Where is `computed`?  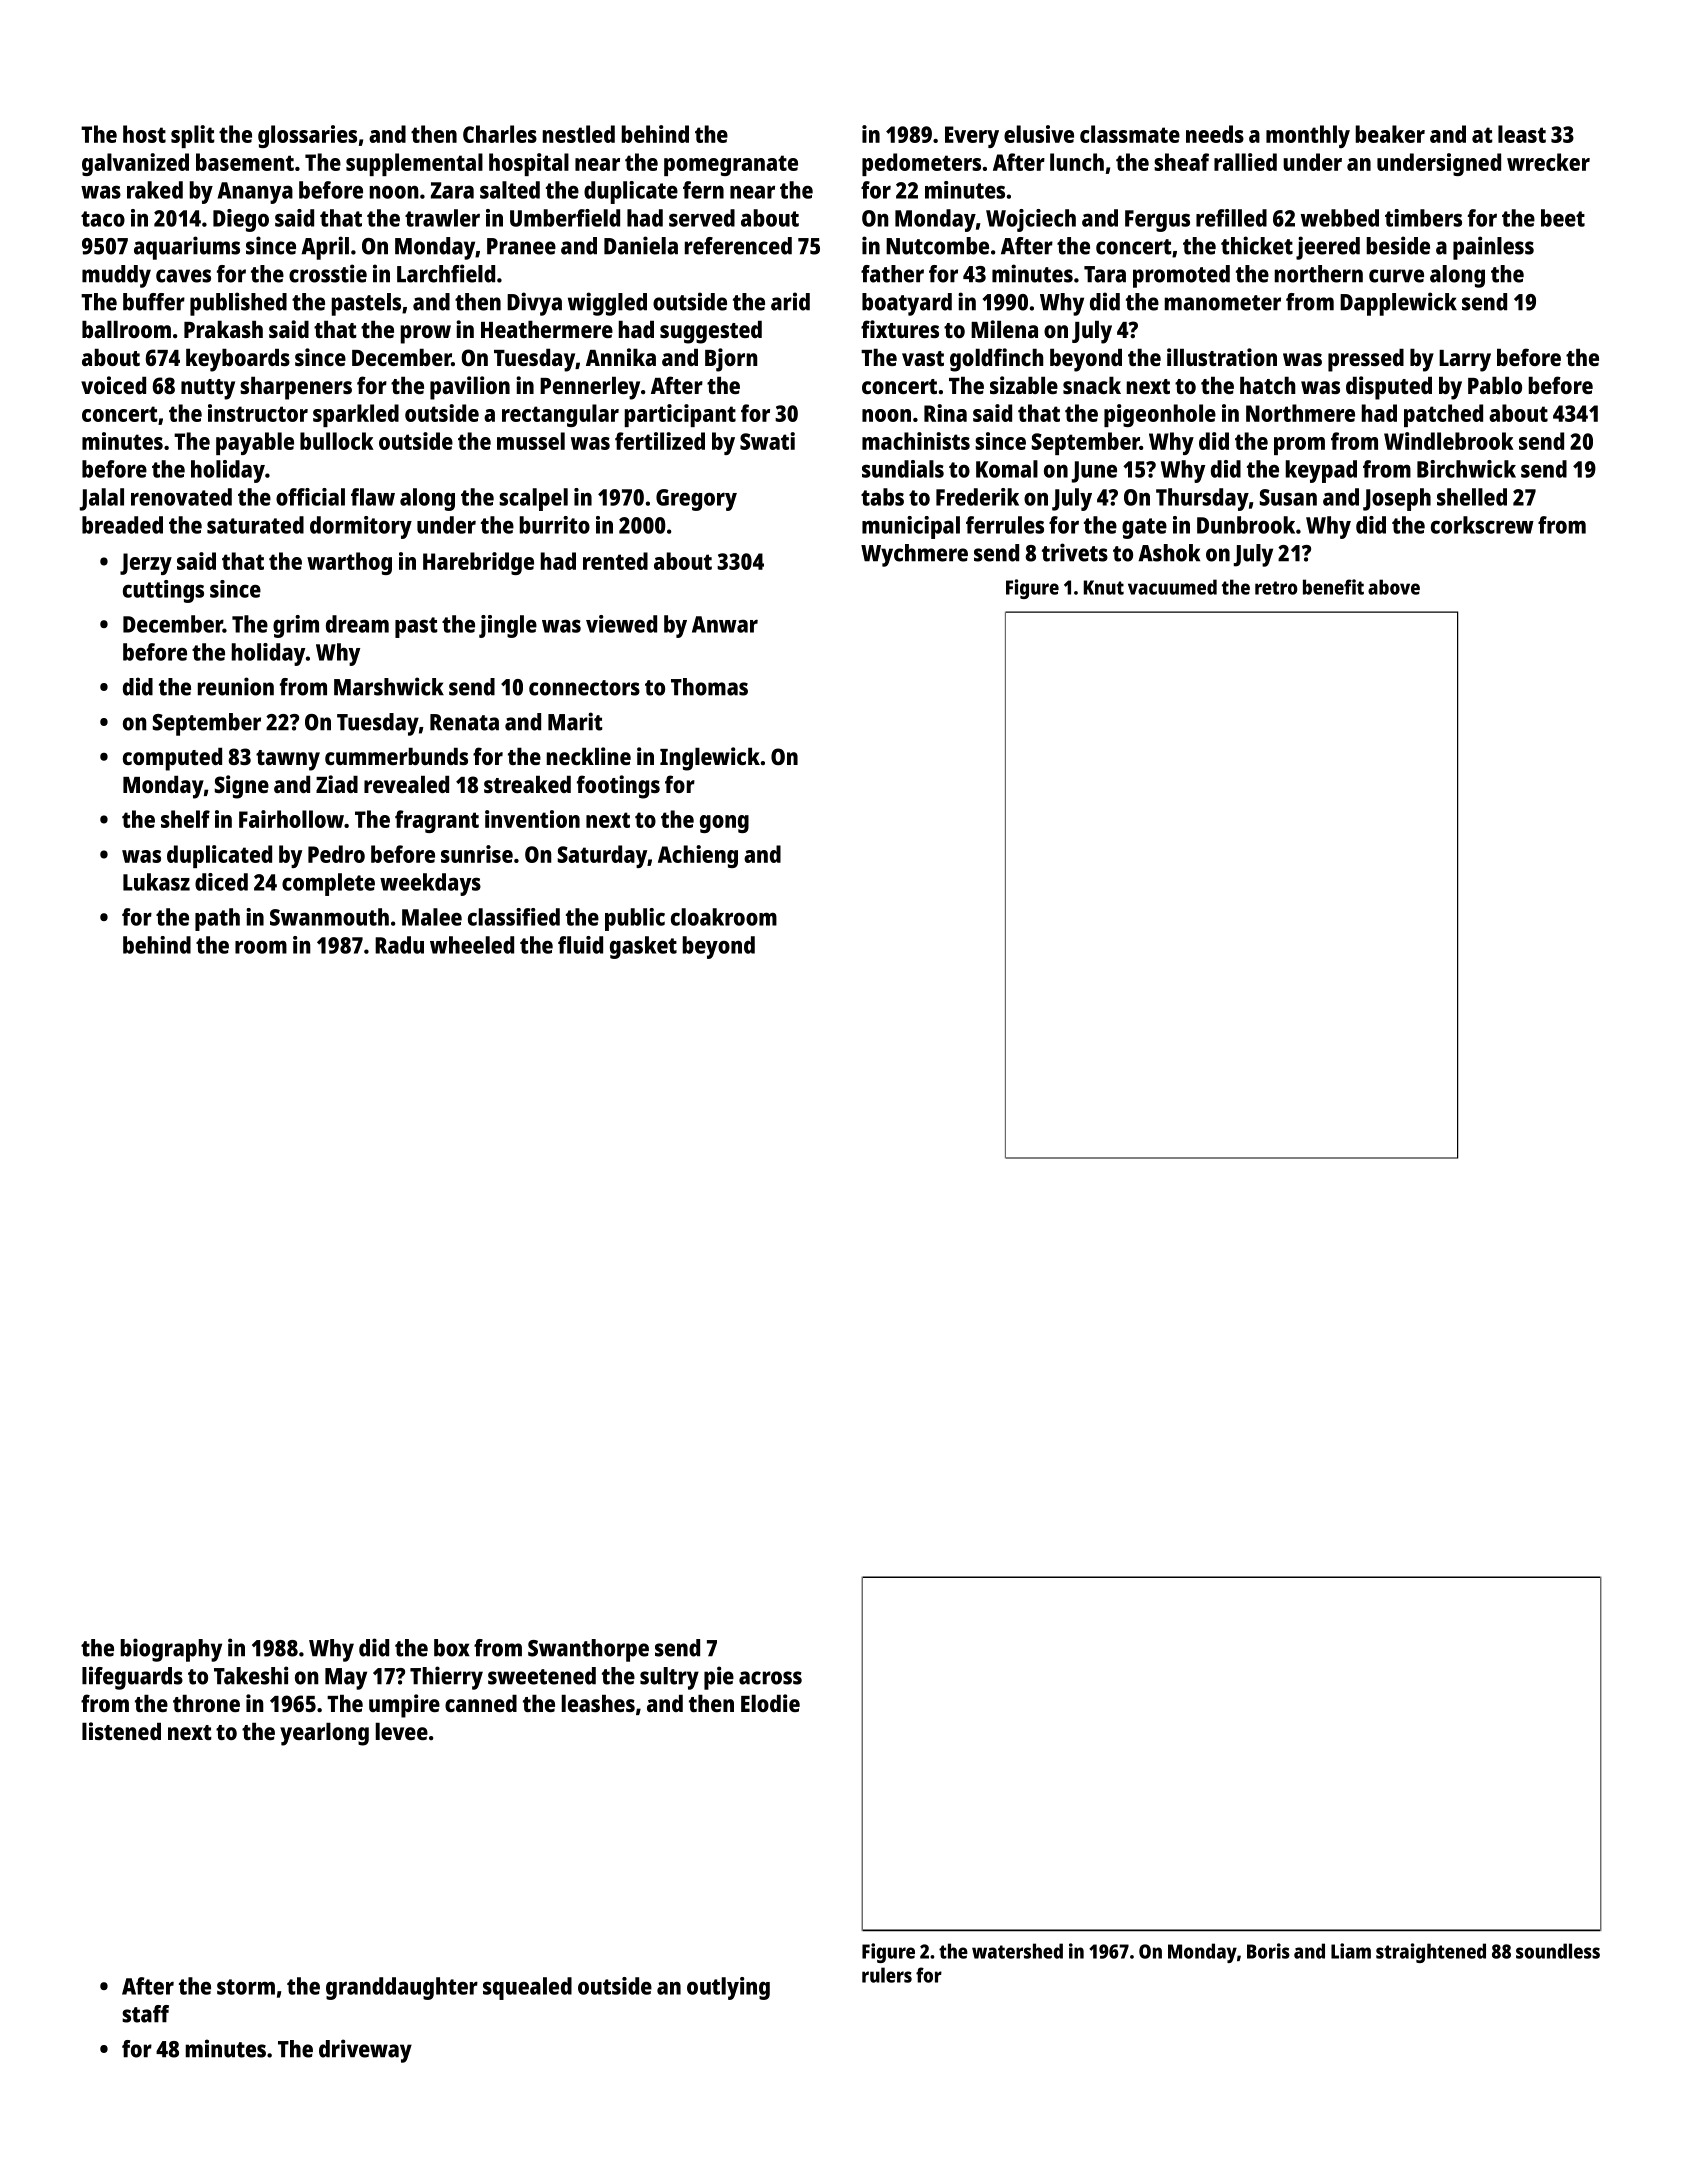 computed is located at coordinates (172, 759).
